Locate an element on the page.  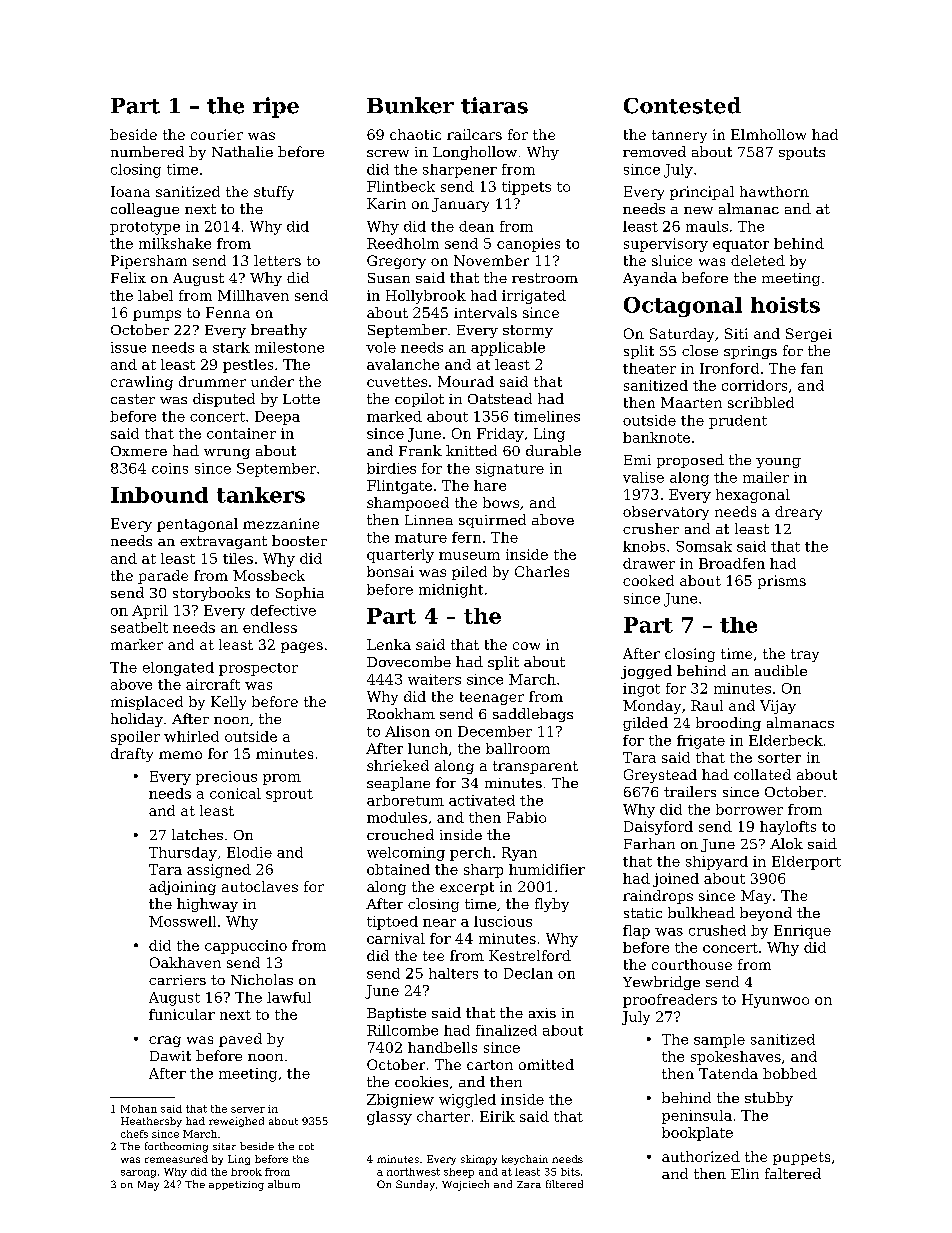
Elderbeck is located at coordinates (786, 740).
